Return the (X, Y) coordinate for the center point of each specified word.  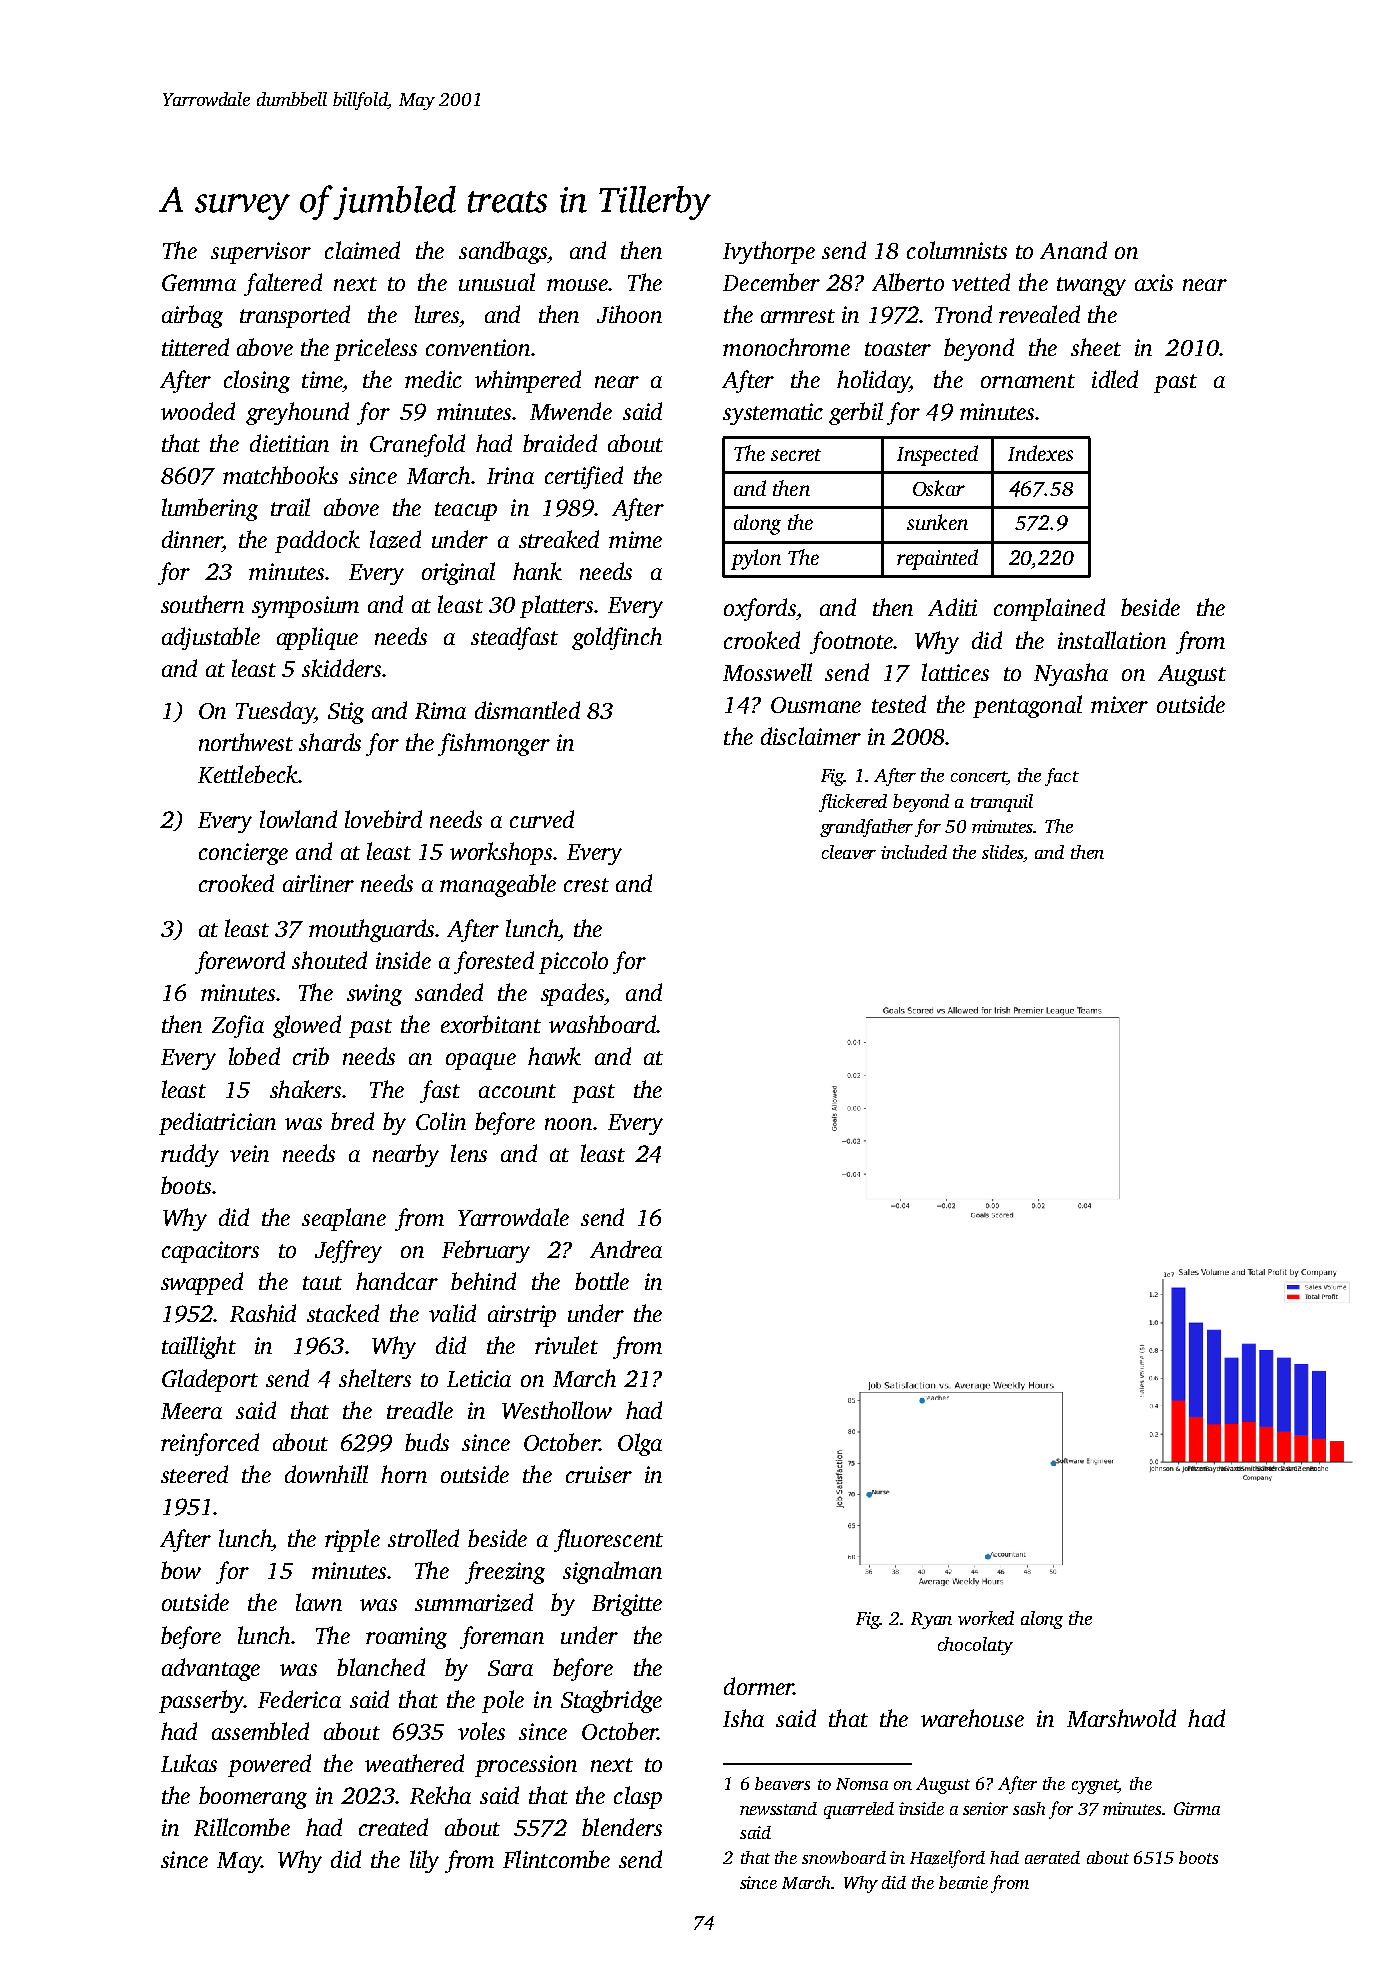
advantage (211, 1669)
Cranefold (417, 445)
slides (1003, 853)
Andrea (626, 1249)
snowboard (844, 1857)
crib (311, 1056)
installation (1112, 640)
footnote (851, 642)
